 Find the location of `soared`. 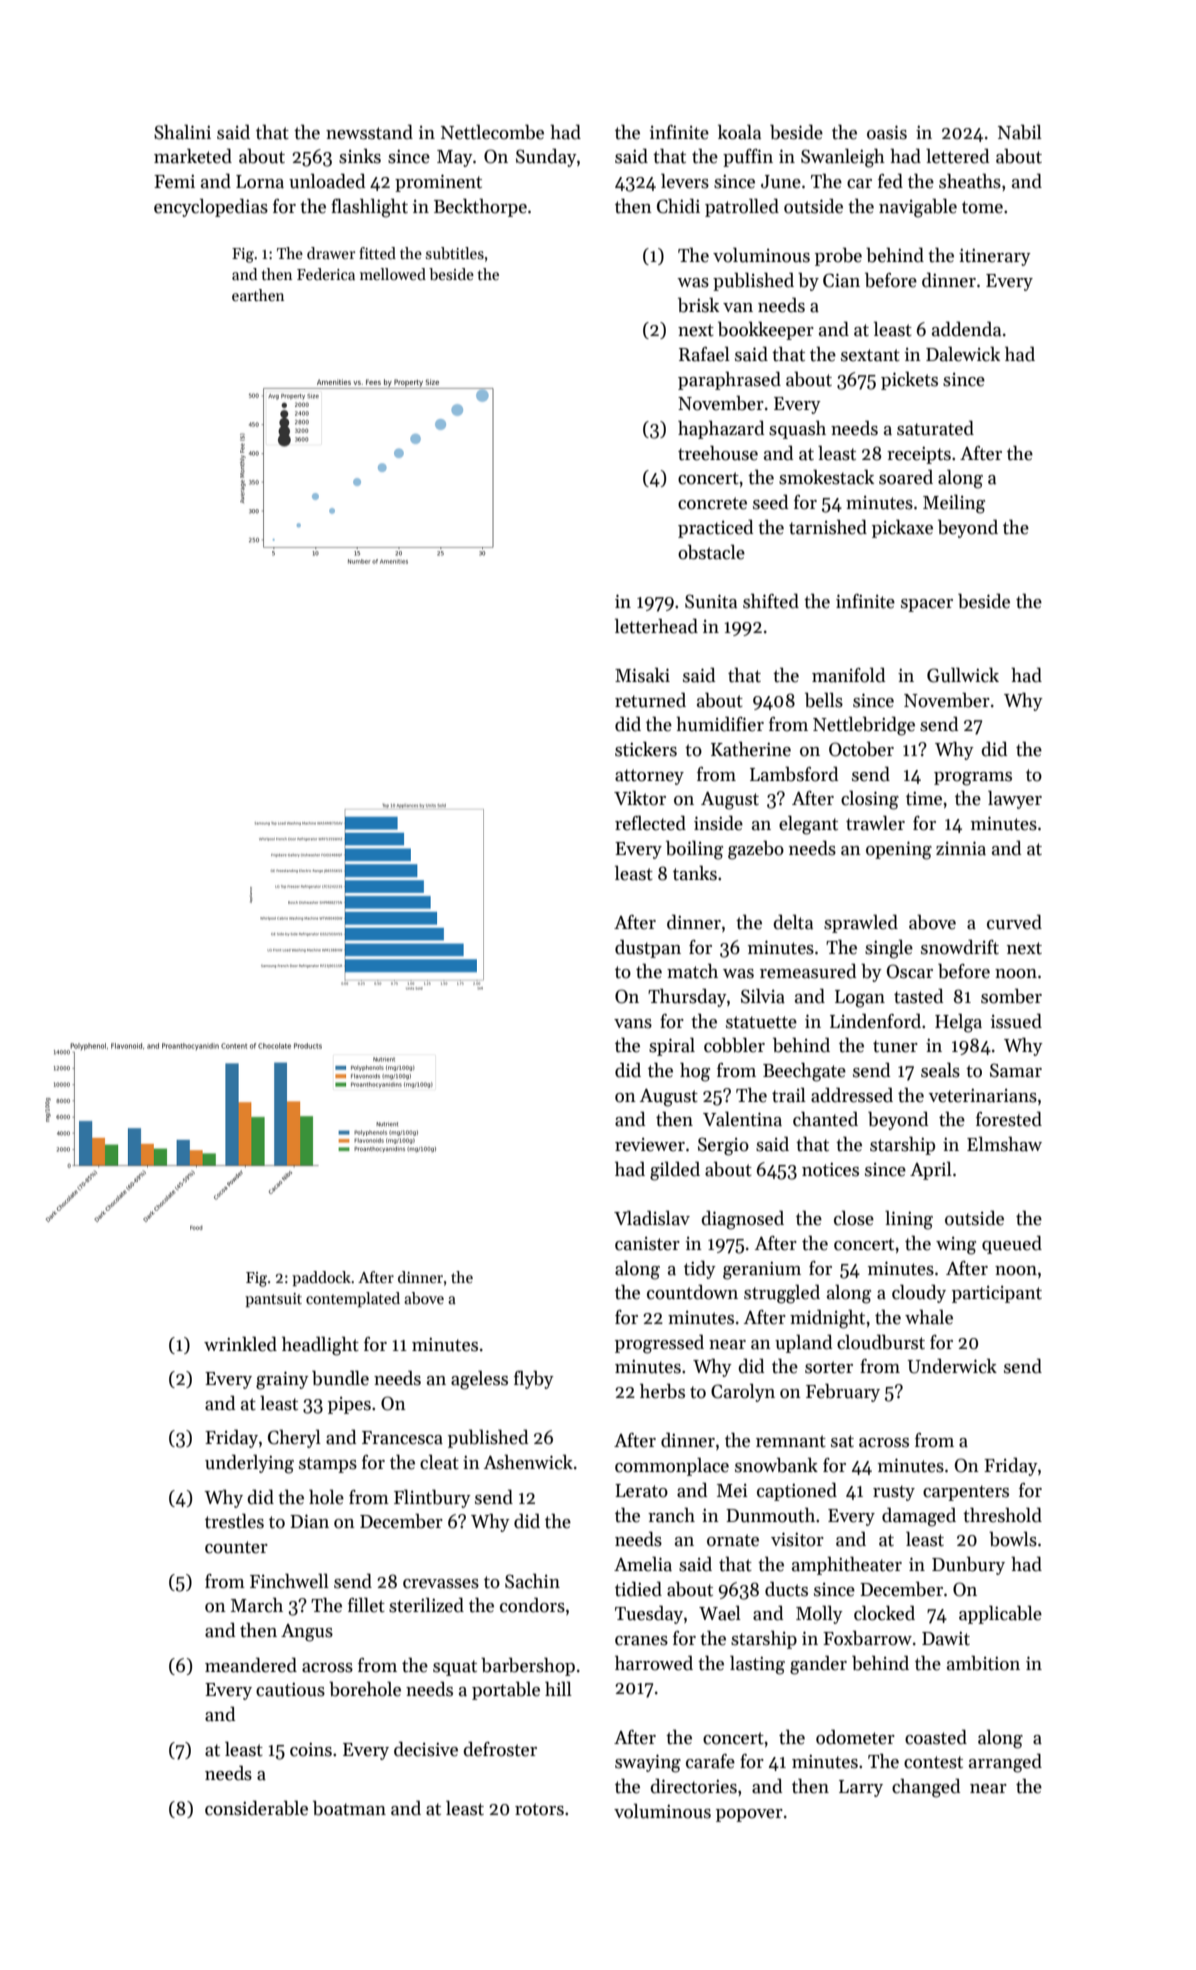

soared is located at coordinates (906, 477).
